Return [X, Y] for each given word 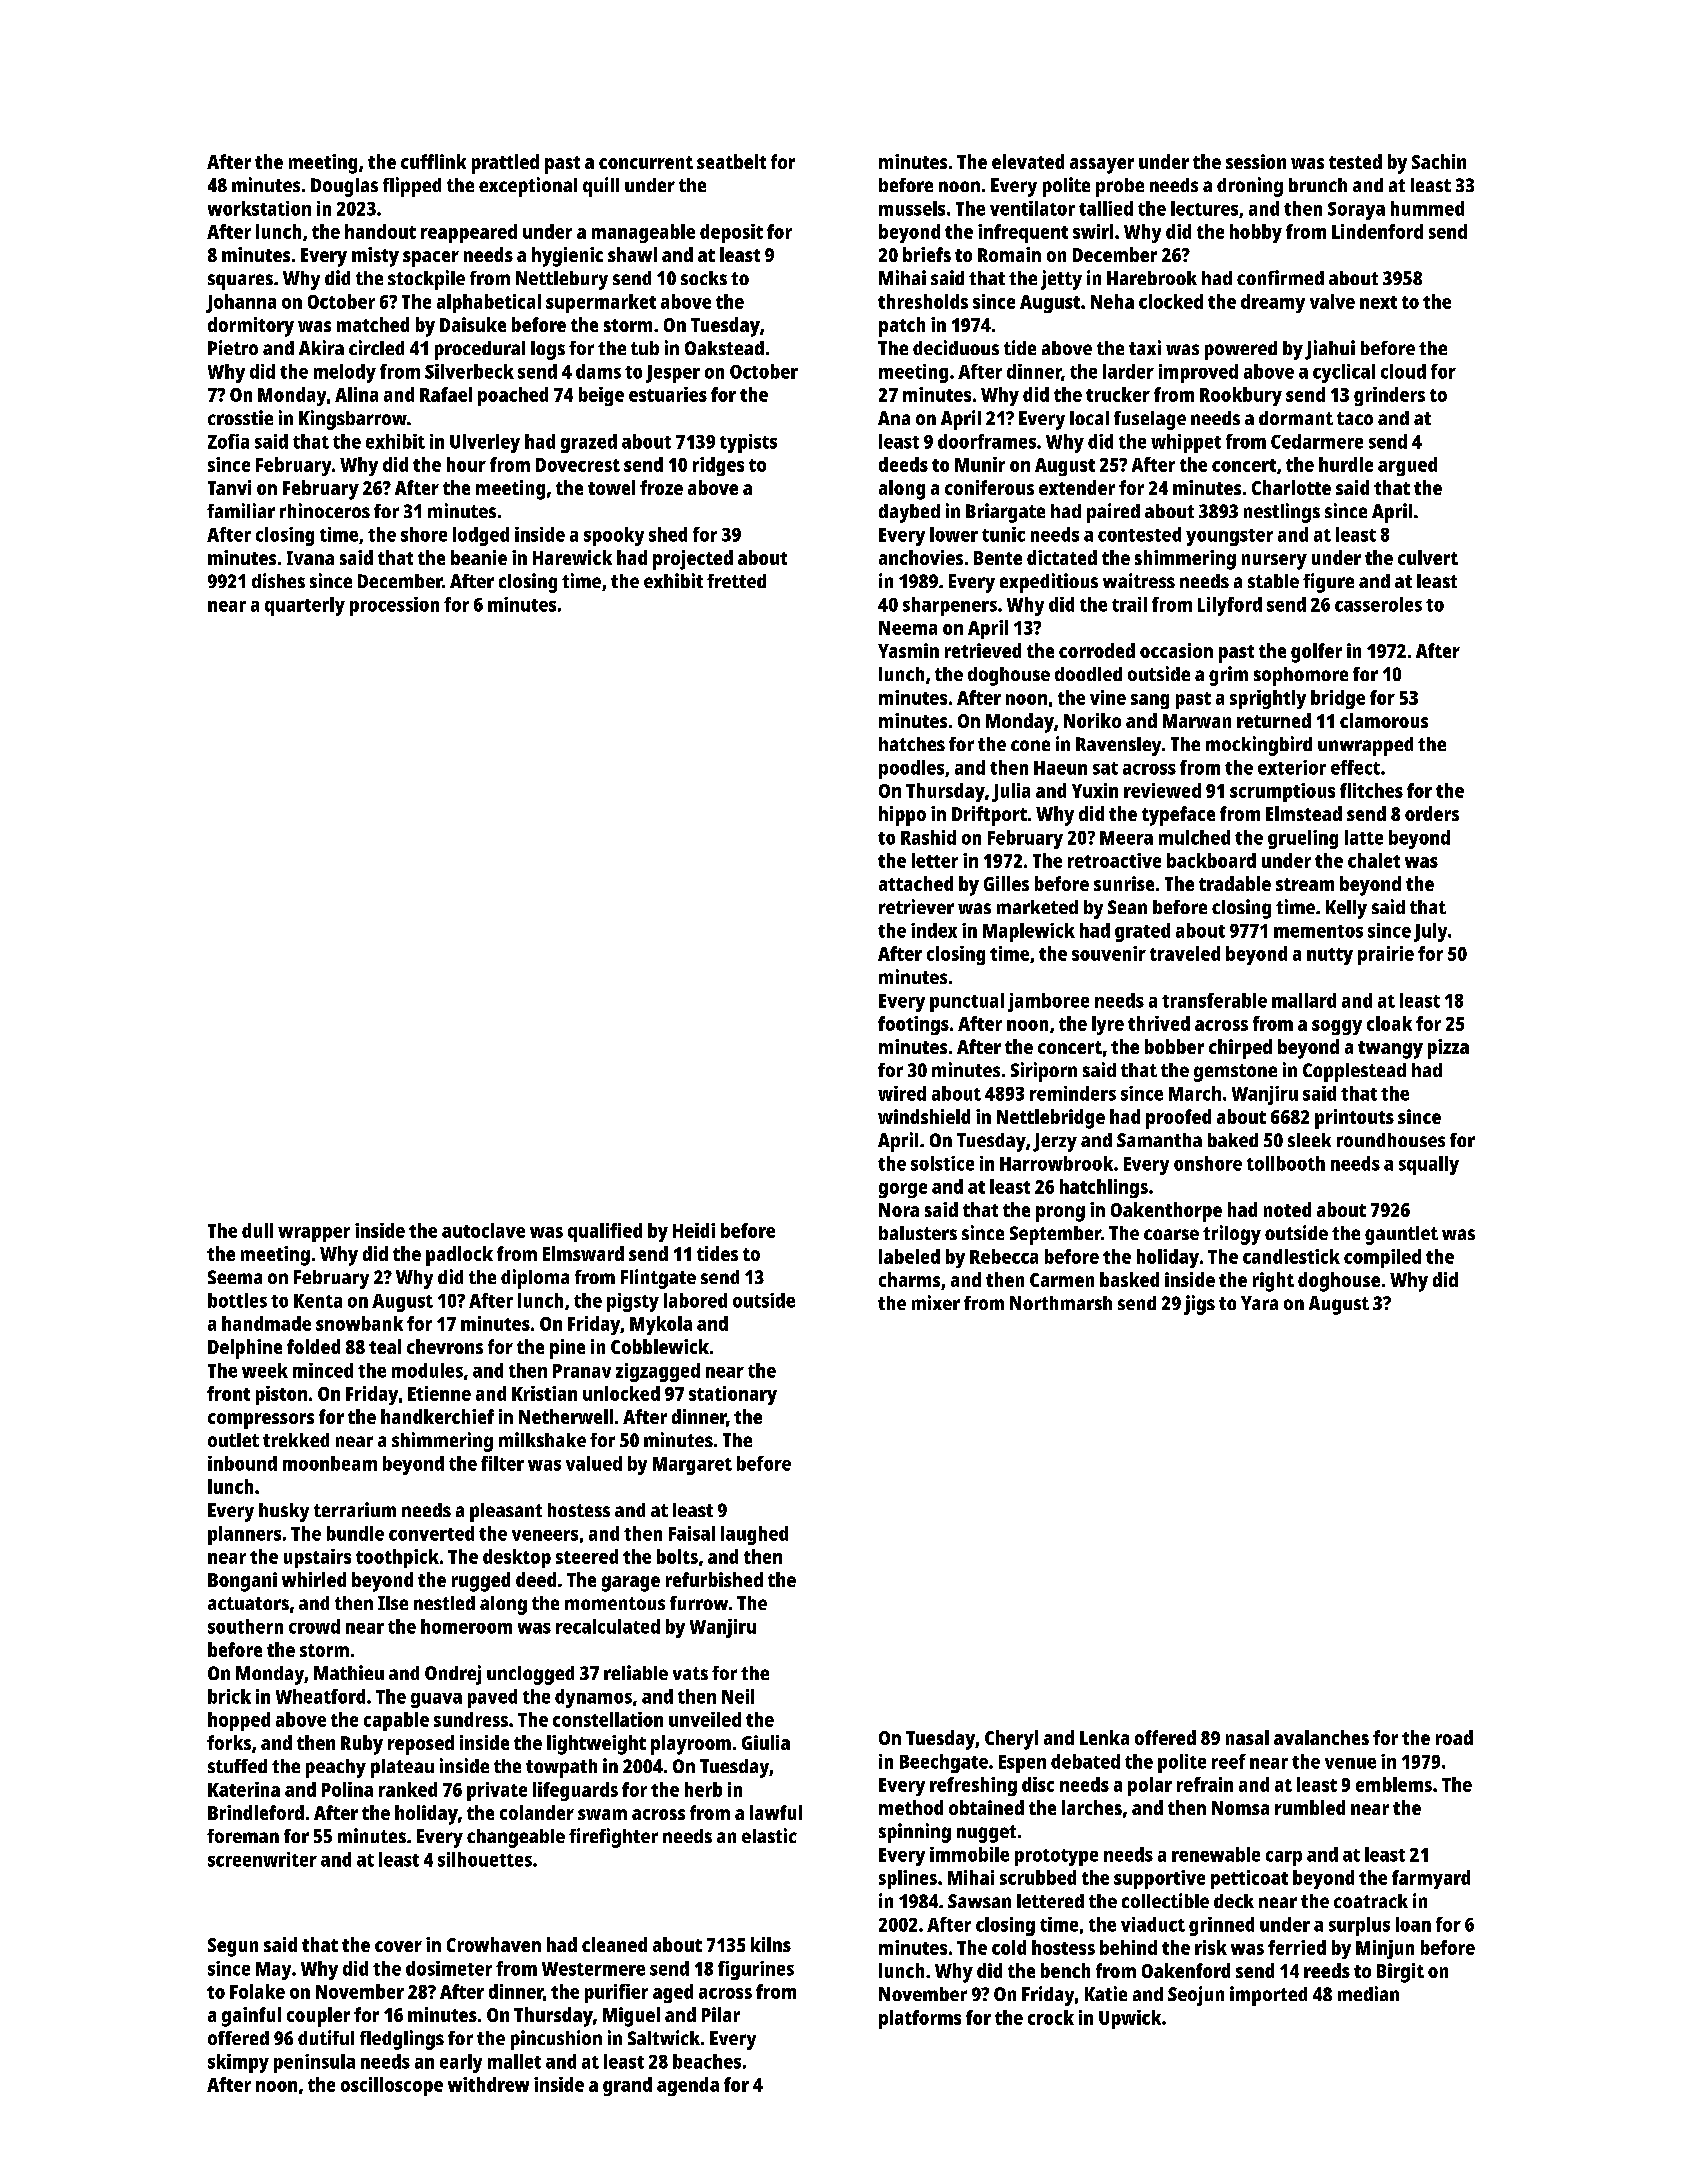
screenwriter [262, 1859]
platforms [920, 2019]
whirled [314, 1579]
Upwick [1130, 2019]
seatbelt [731, 161]
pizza [1448, 1049]
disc [1038, 1784]
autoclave [483, 1230]
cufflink [433, 161]
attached [916, 883]
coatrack [1371, 1901]
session [1256, 161]
